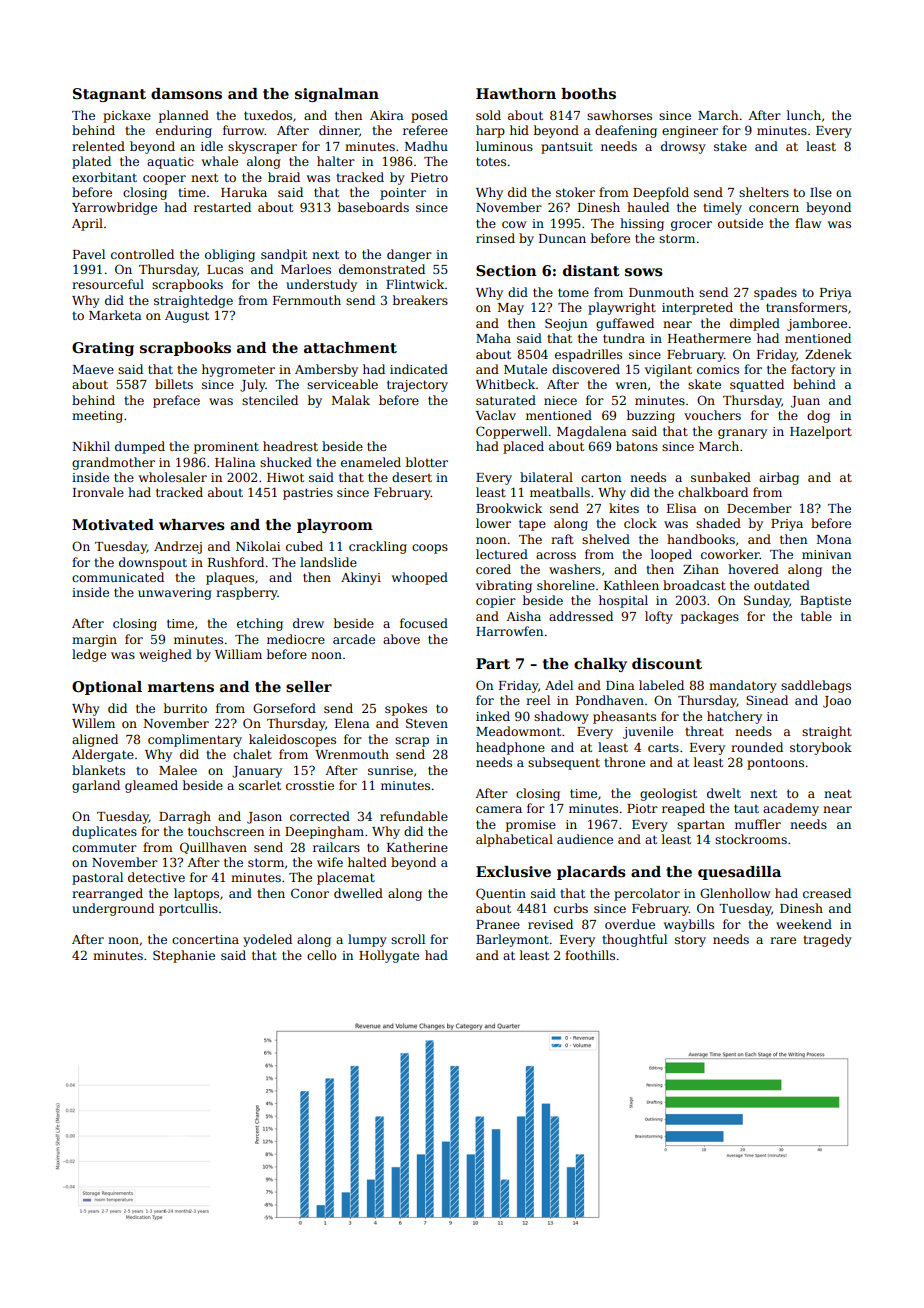 The width and height of the screenshot is (924, 1308). What do you see at coordinates (213, 848) in the screenshot?
I see `Quillhaven` at bounding box center [213, 848].
